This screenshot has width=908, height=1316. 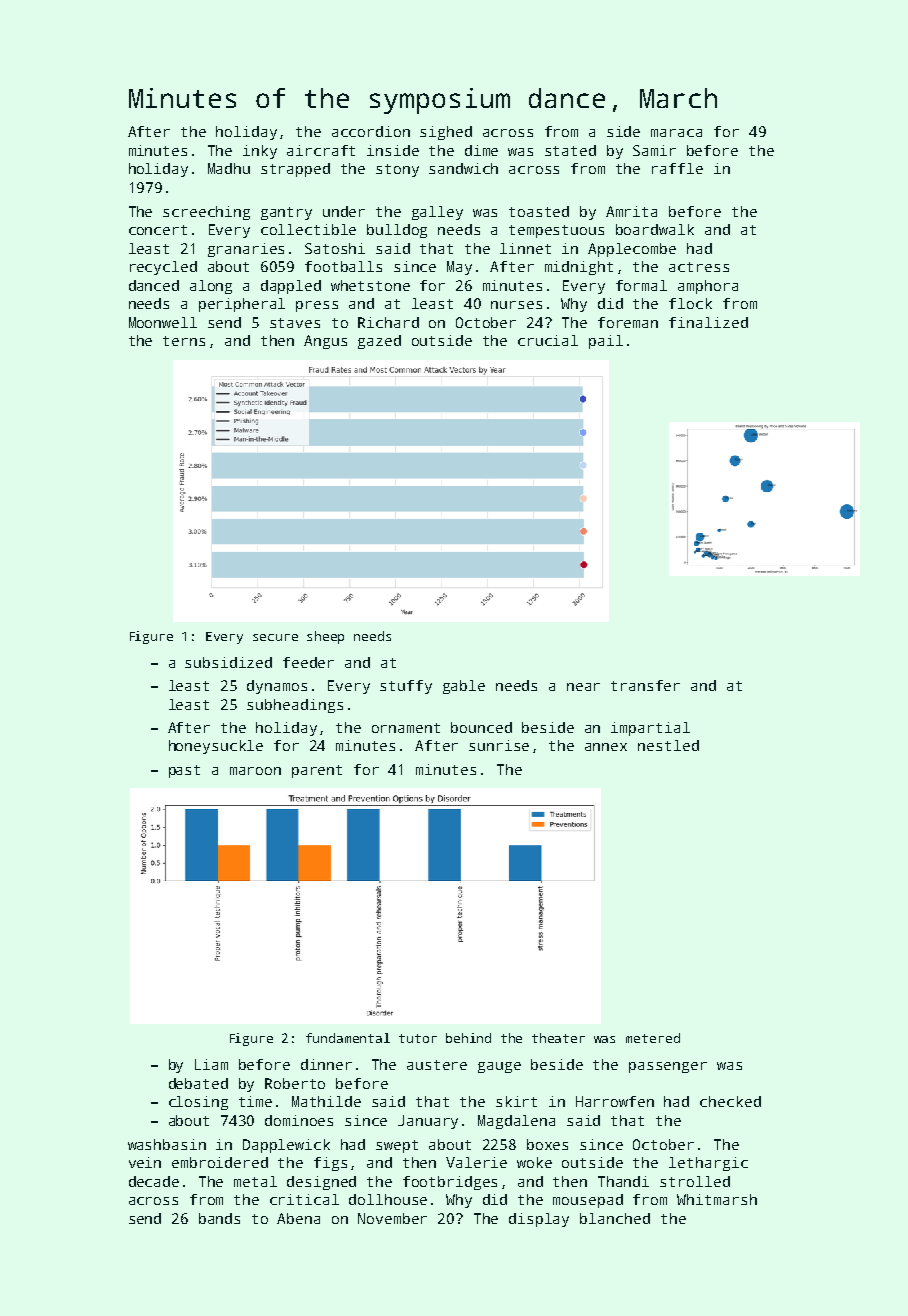 What do you see at coordinates (606, 342) in the screenshot?
I see `pail` at bounding box center [606, 342].
